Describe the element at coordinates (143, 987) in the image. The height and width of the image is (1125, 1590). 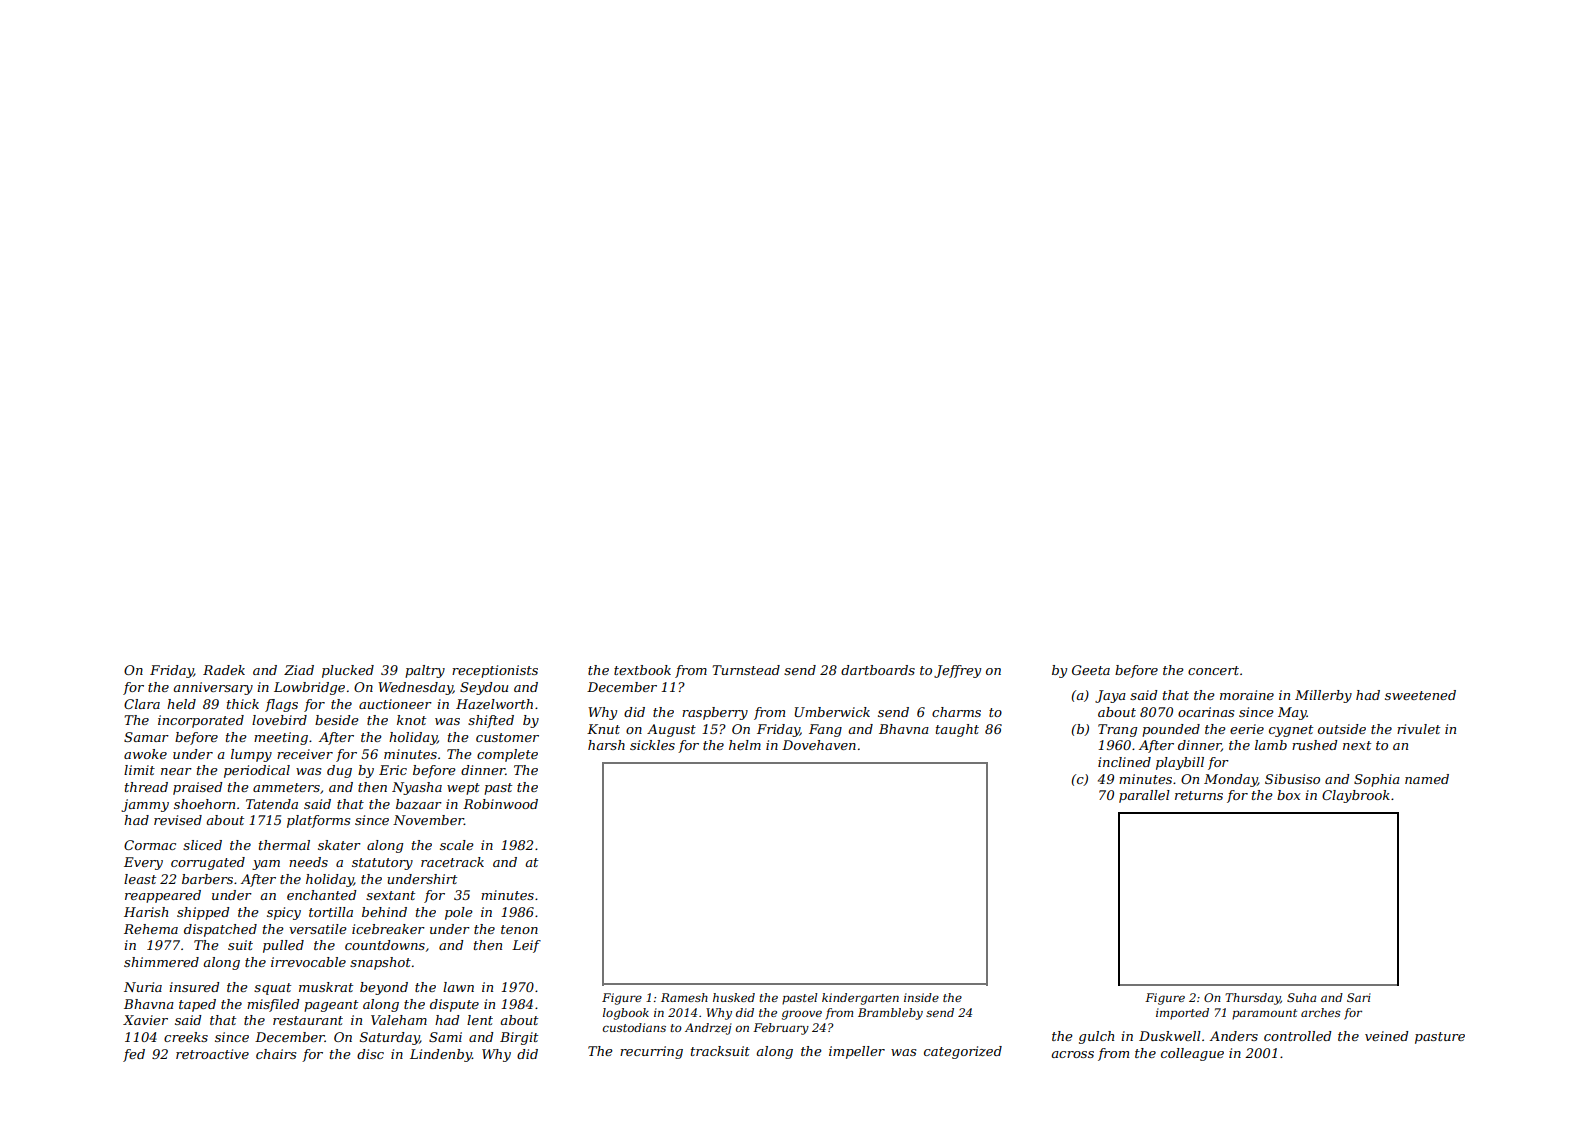
I see `Nuria` at that location.
